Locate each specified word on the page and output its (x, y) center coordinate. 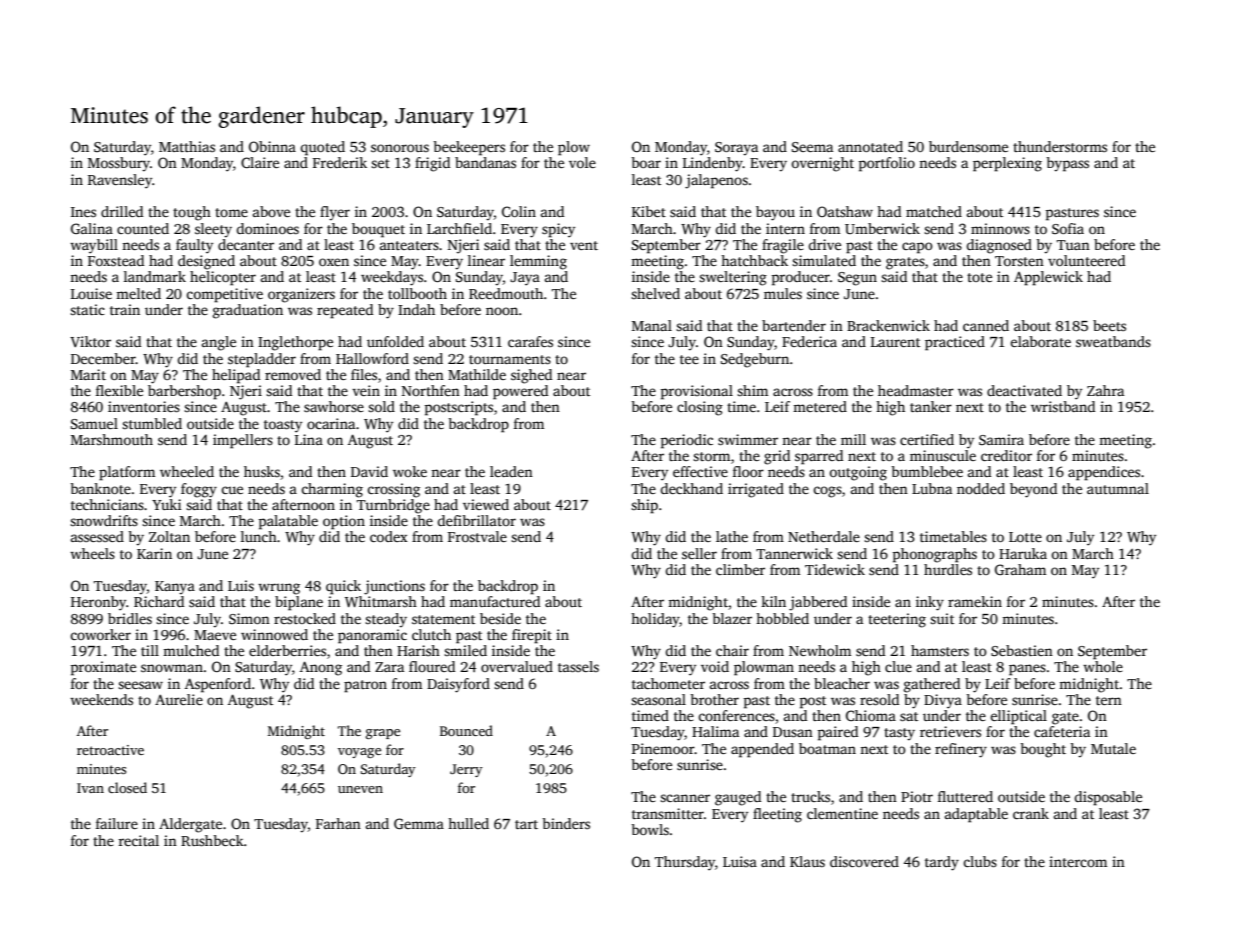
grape (383, 734)
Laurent (895, 342)
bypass (1067, 164)
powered (520, 392)
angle (219, 343)
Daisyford (458, 685)
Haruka (1023, 553)
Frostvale (477, 536)
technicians (107, 504)
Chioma (871, 715)
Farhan (338, 823)
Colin (519, 211)
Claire (260, 162)
